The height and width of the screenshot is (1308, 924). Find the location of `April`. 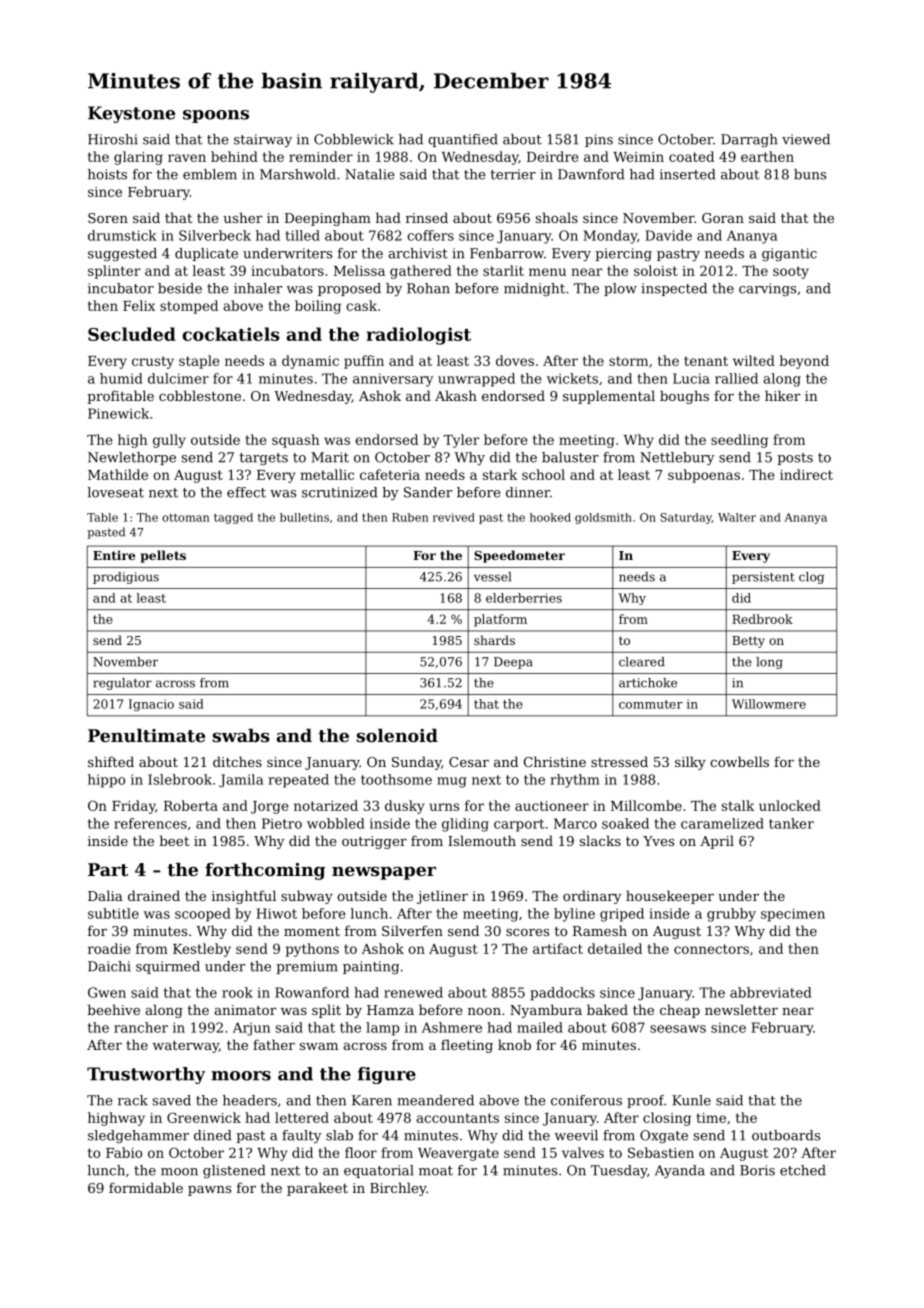

April is located at coordinates (717, 842).
